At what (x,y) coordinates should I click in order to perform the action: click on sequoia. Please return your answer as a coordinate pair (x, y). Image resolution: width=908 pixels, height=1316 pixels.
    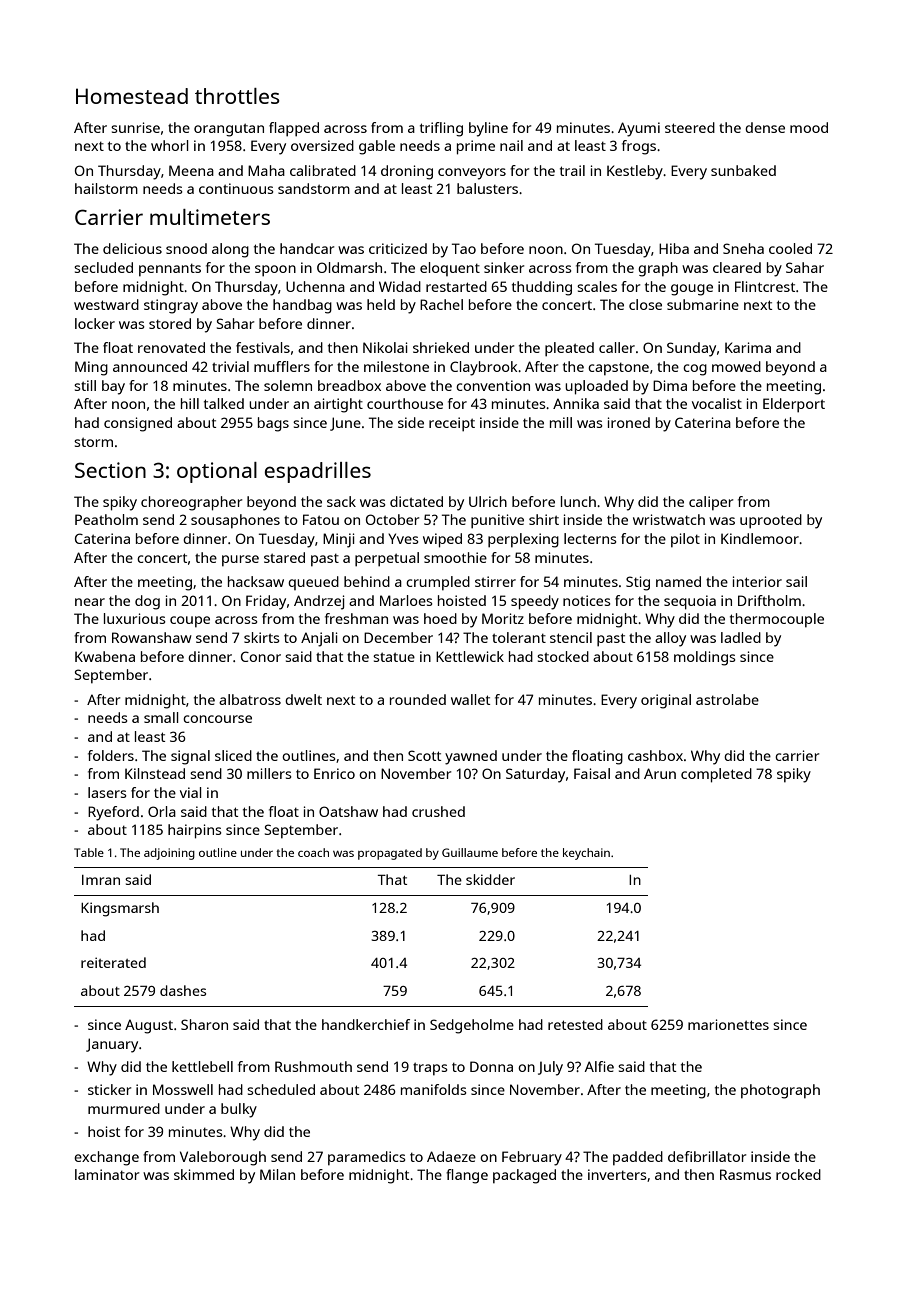
    Looking at the image, I should click on (690, 602).
